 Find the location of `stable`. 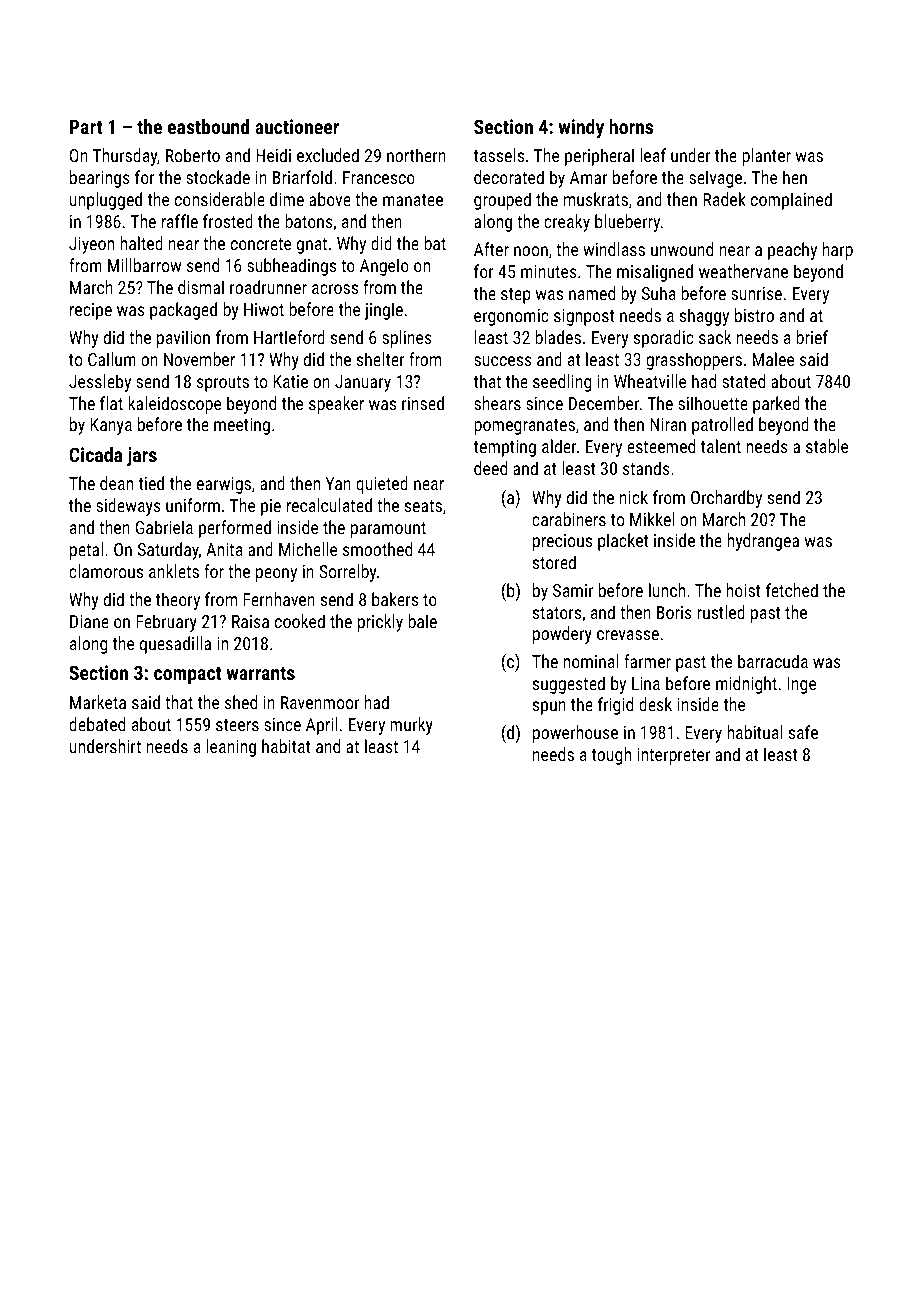

stable is located at coordinates (827, 446).
